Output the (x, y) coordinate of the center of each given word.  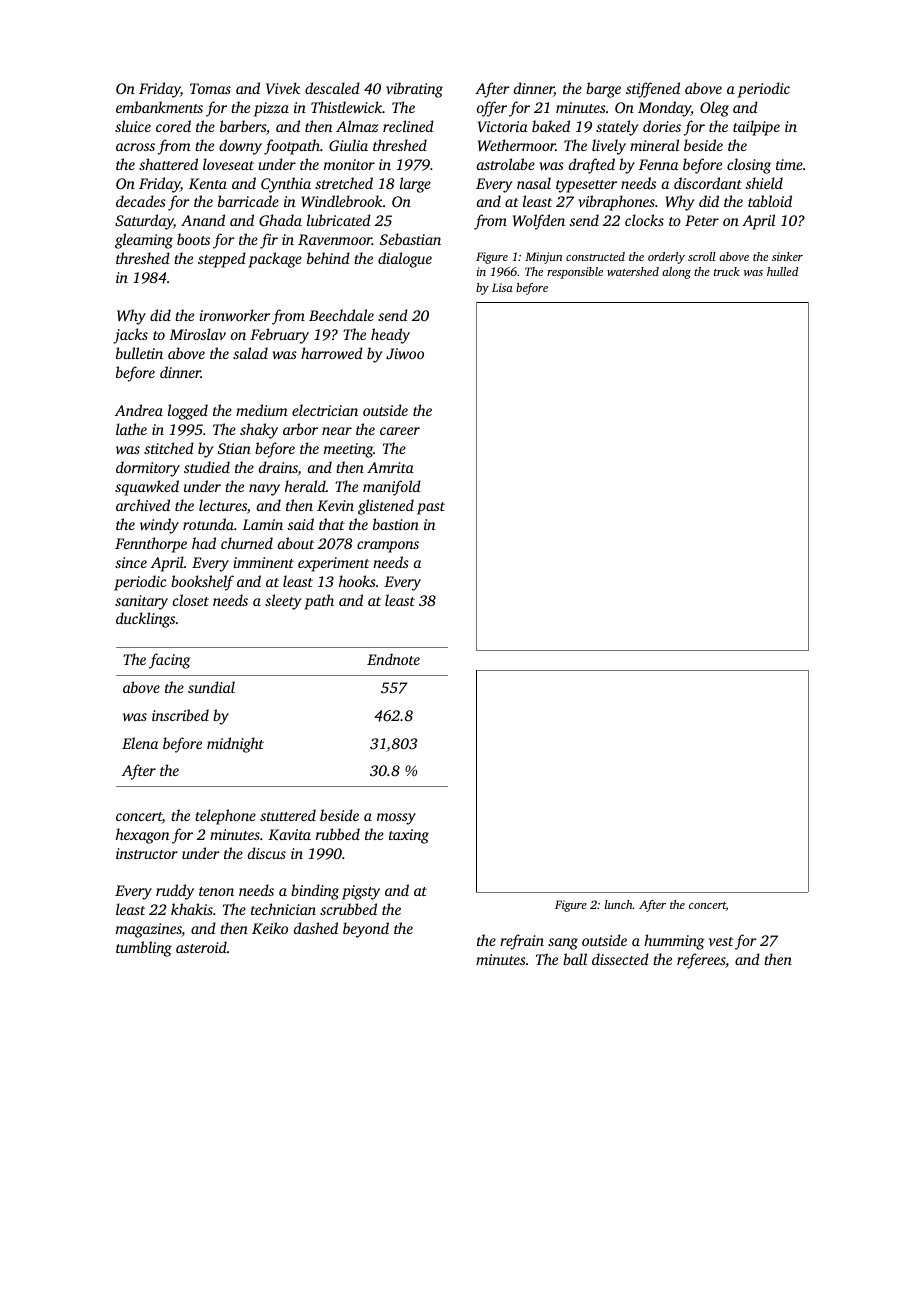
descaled (332, 88)
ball (575, 959)
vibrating (414, 90)
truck (727, 271)
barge (603, 90)
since (131, 562)
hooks (357, 581)
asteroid (201, 947)
